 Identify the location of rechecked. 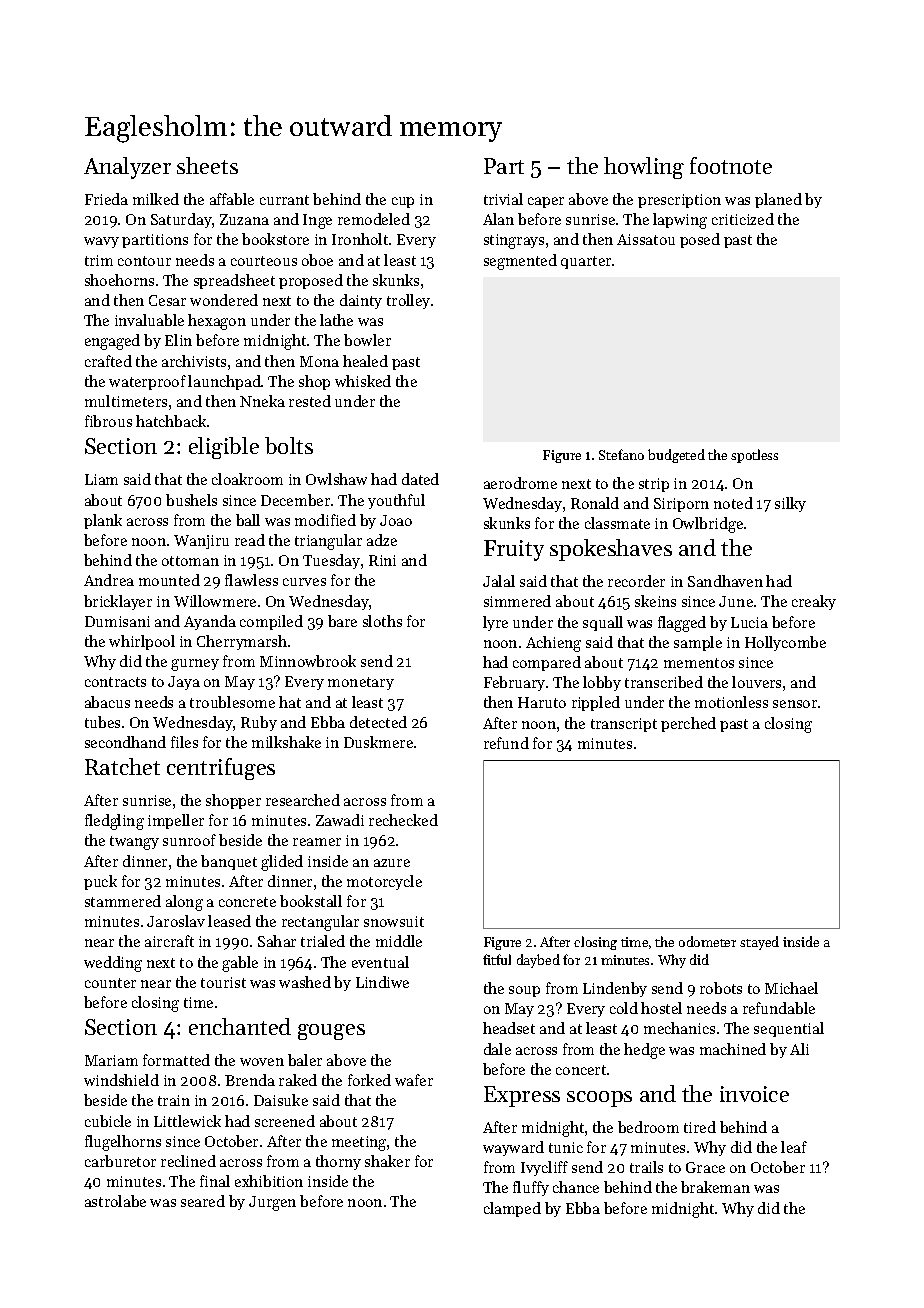
(403, 820).
